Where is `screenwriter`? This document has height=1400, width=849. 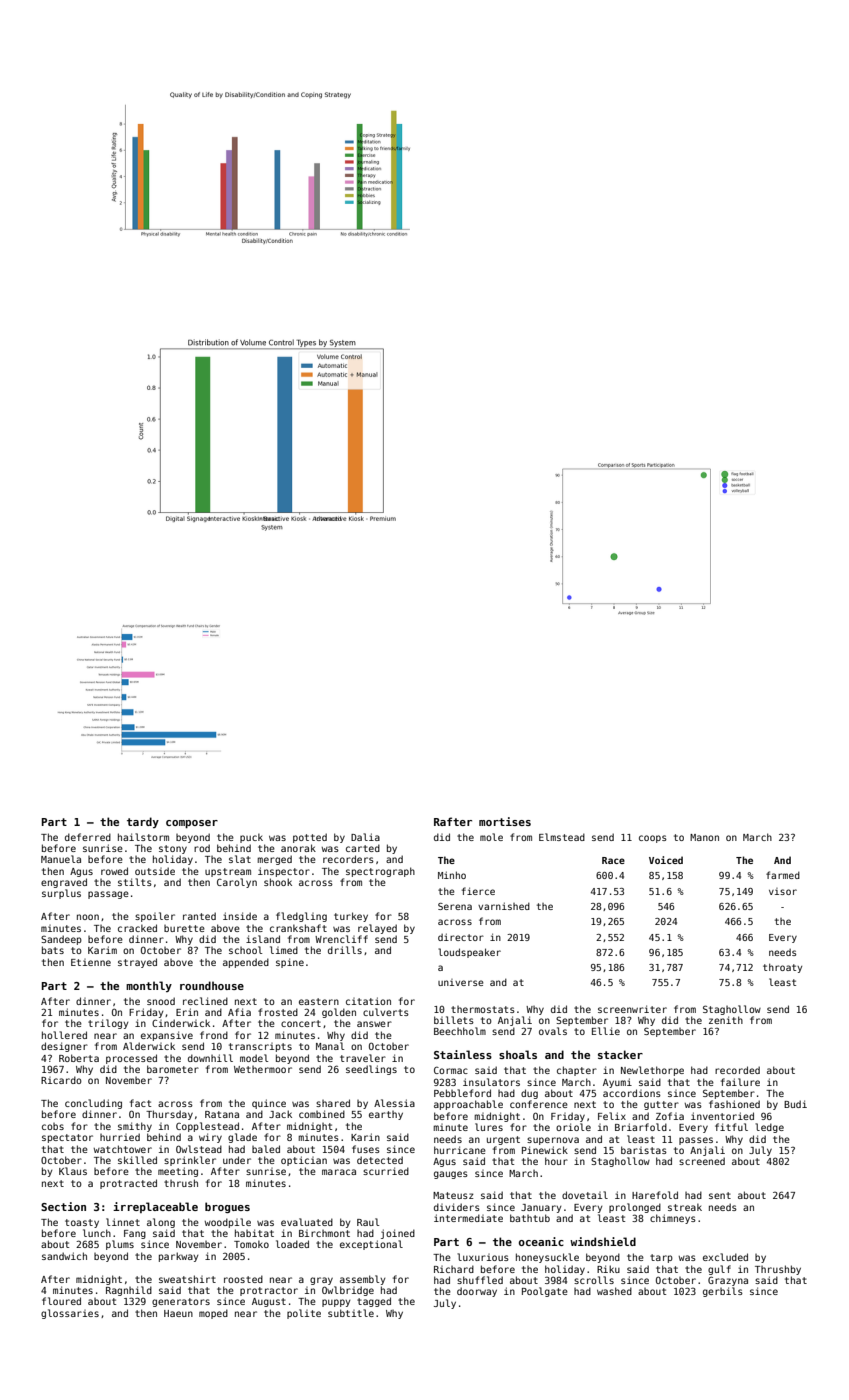
screenwriter is located at coordinates (632, 1009).
